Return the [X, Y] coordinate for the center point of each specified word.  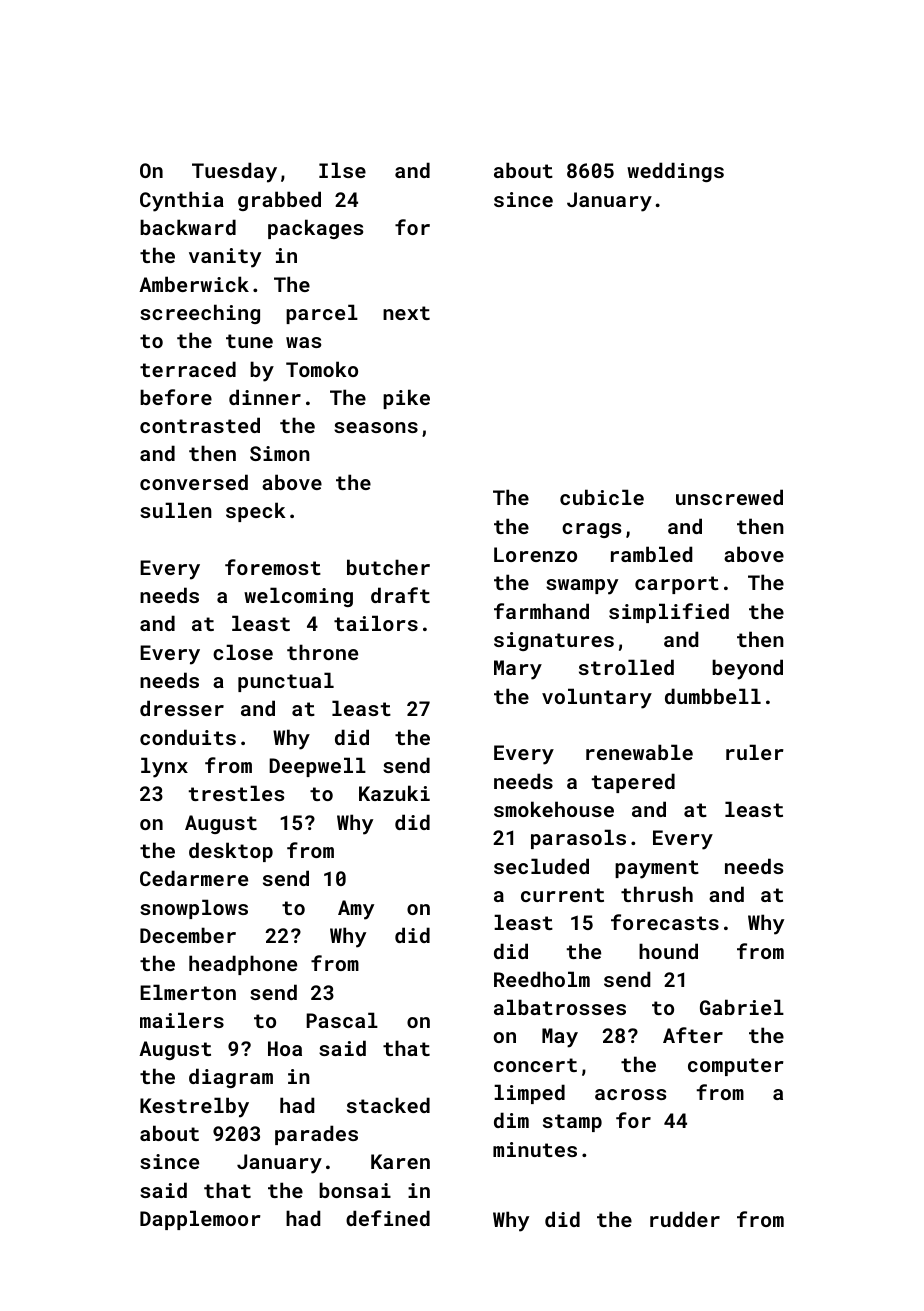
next [406, 313]
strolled [626, 667]
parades [316, 1135]
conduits [188, 737]
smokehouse [554, 809]
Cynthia [182, 201]
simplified [669, 613]
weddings [675, 172]
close [243, 652]
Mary [518, 670]
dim [511, 1120]
